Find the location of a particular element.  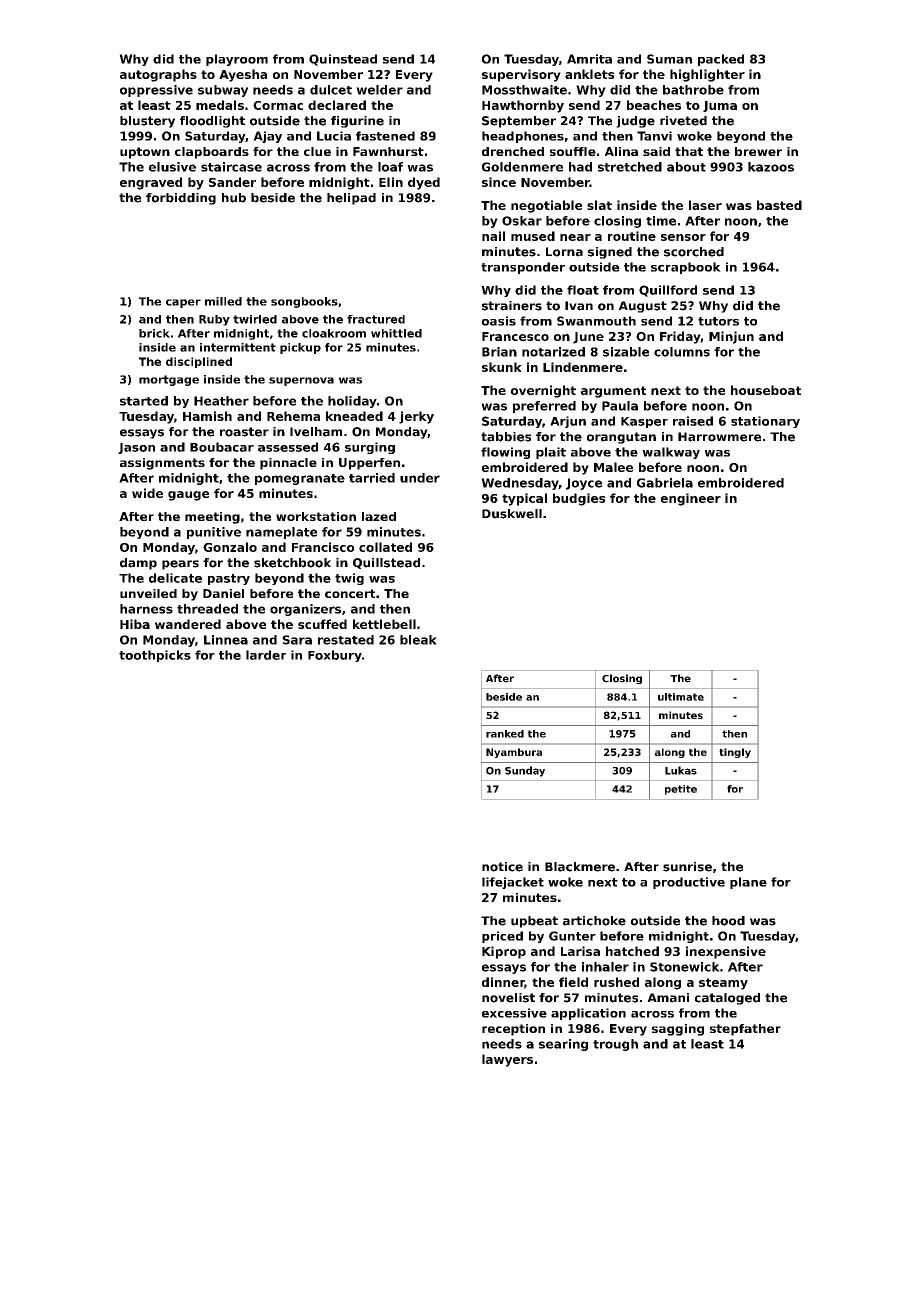

reception is located at coordinates (513, 1030).
